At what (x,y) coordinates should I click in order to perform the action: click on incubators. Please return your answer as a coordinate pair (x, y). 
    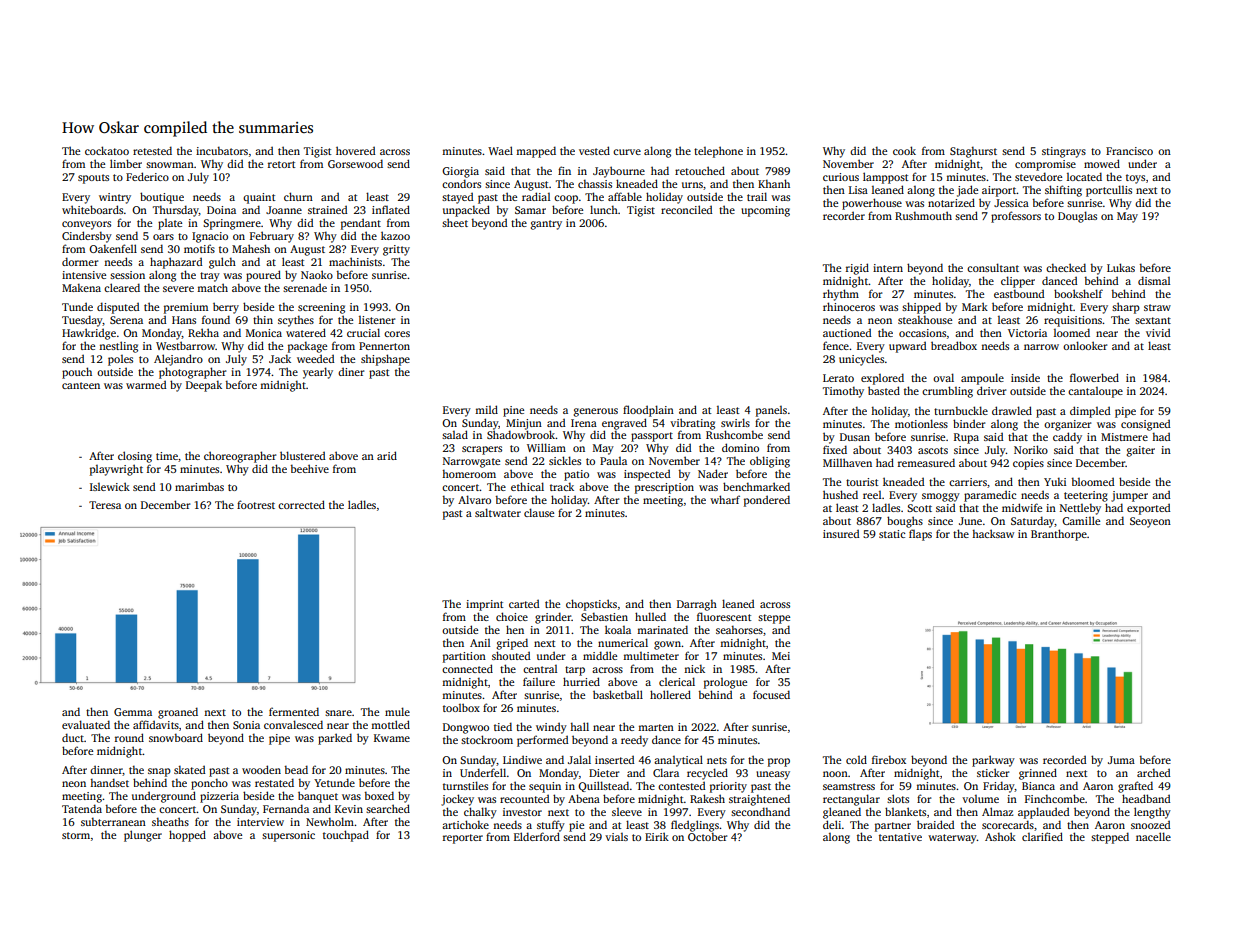
    Looking at the image, I should click on (222, 150).
